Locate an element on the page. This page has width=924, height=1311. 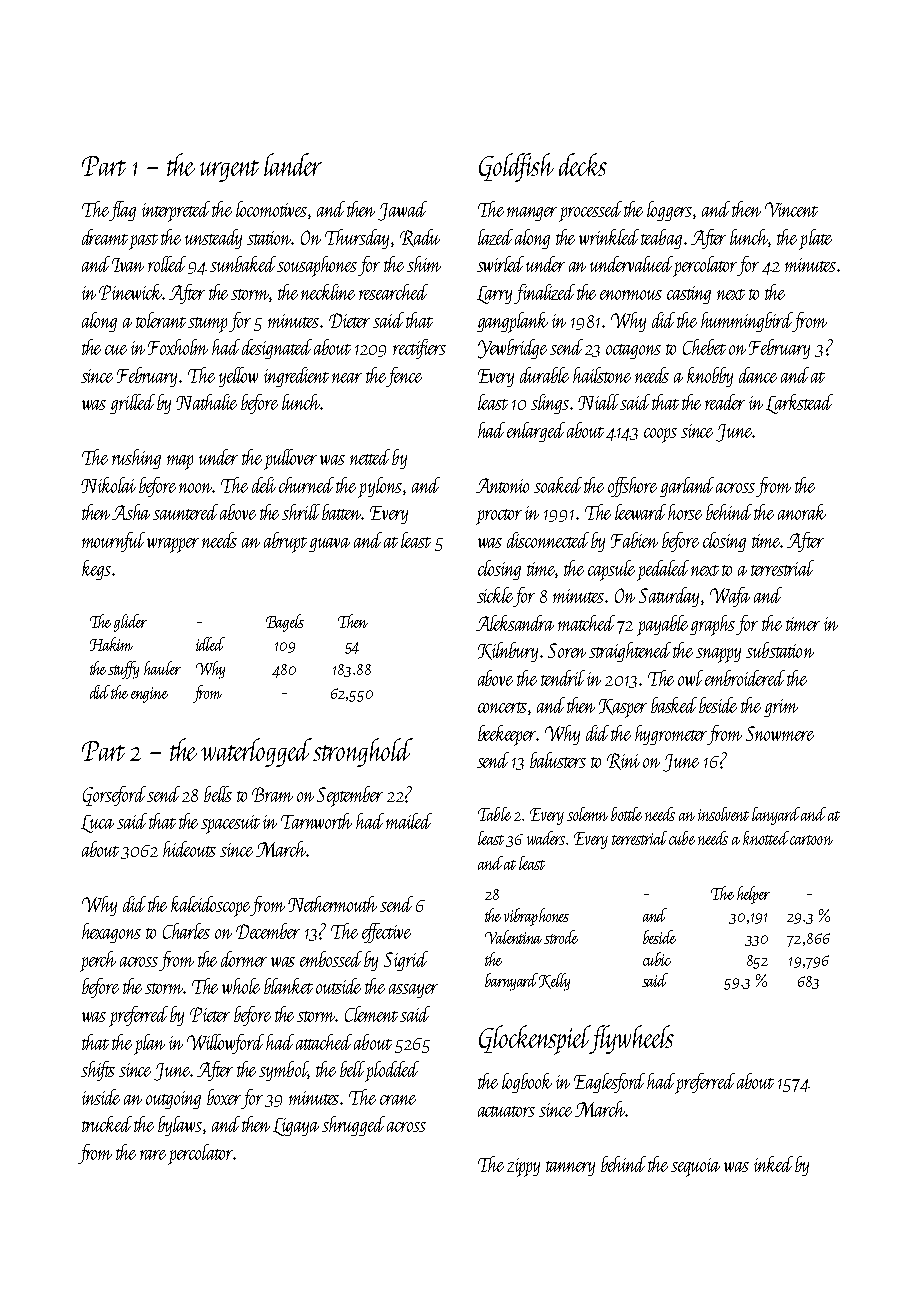
whole is located at coordinates (241, 986).
